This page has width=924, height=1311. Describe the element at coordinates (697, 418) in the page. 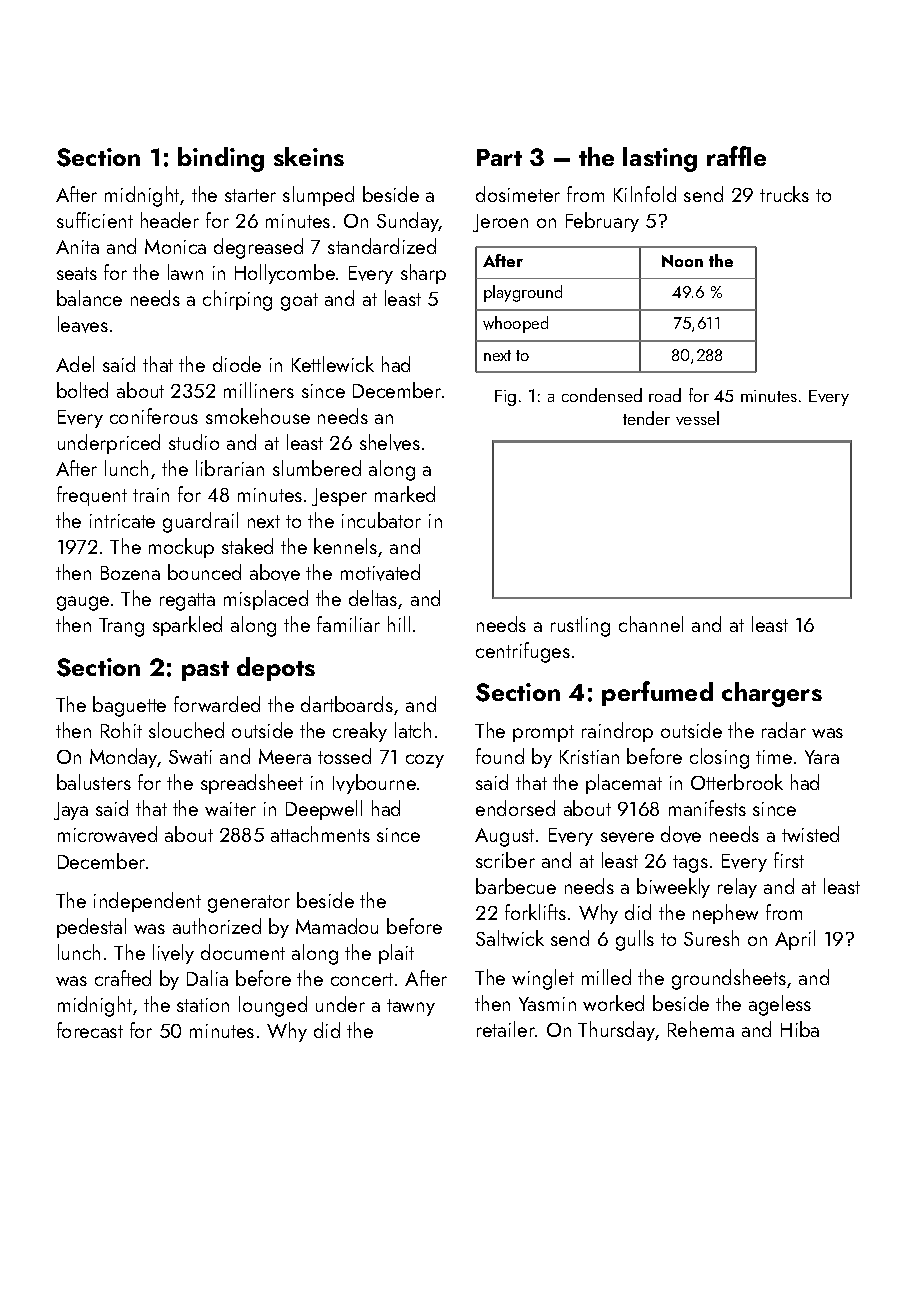

I see `vessel` at that location.
